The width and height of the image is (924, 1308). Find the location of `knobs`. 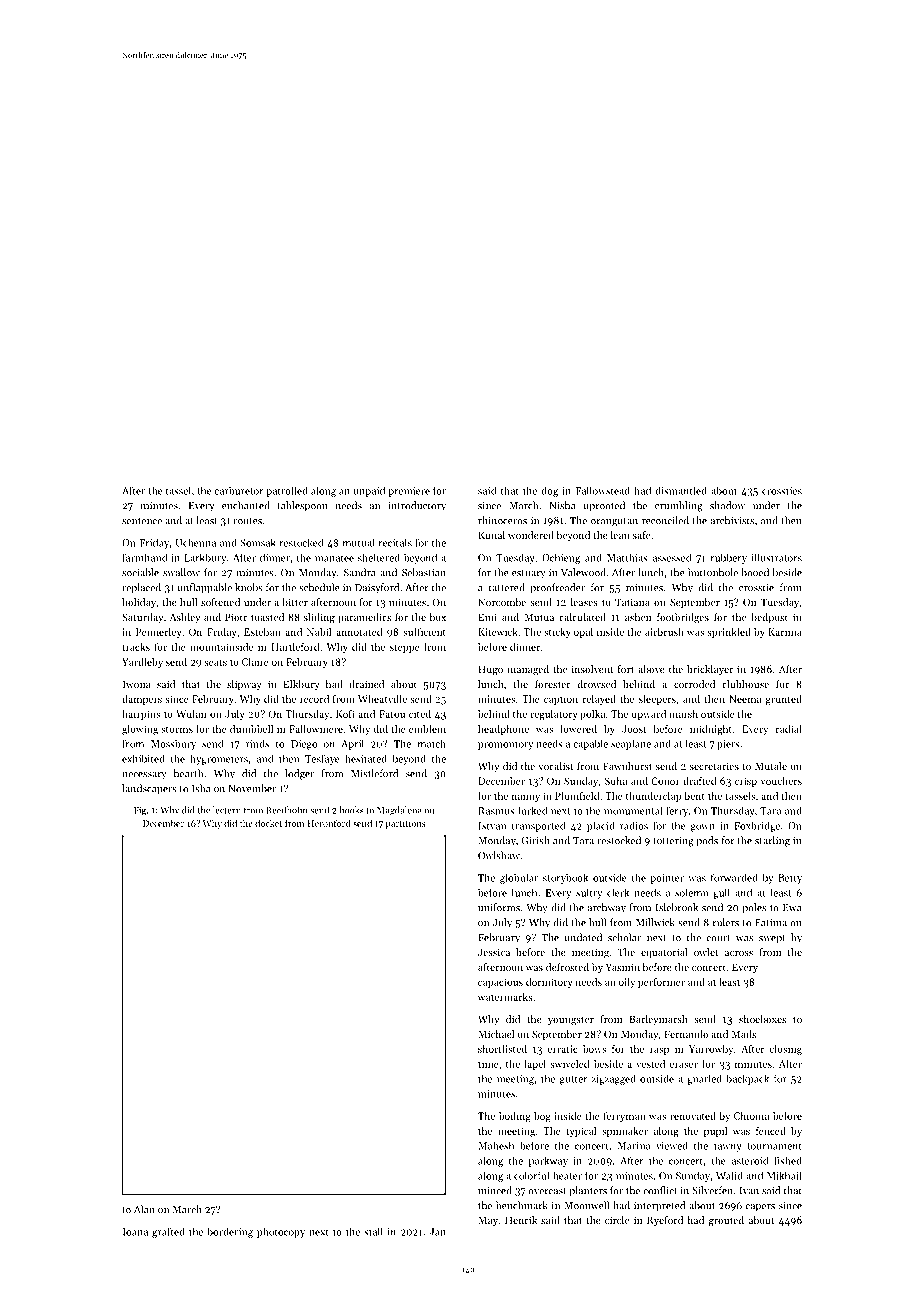

knobs is located at coordinates (249, 587).
